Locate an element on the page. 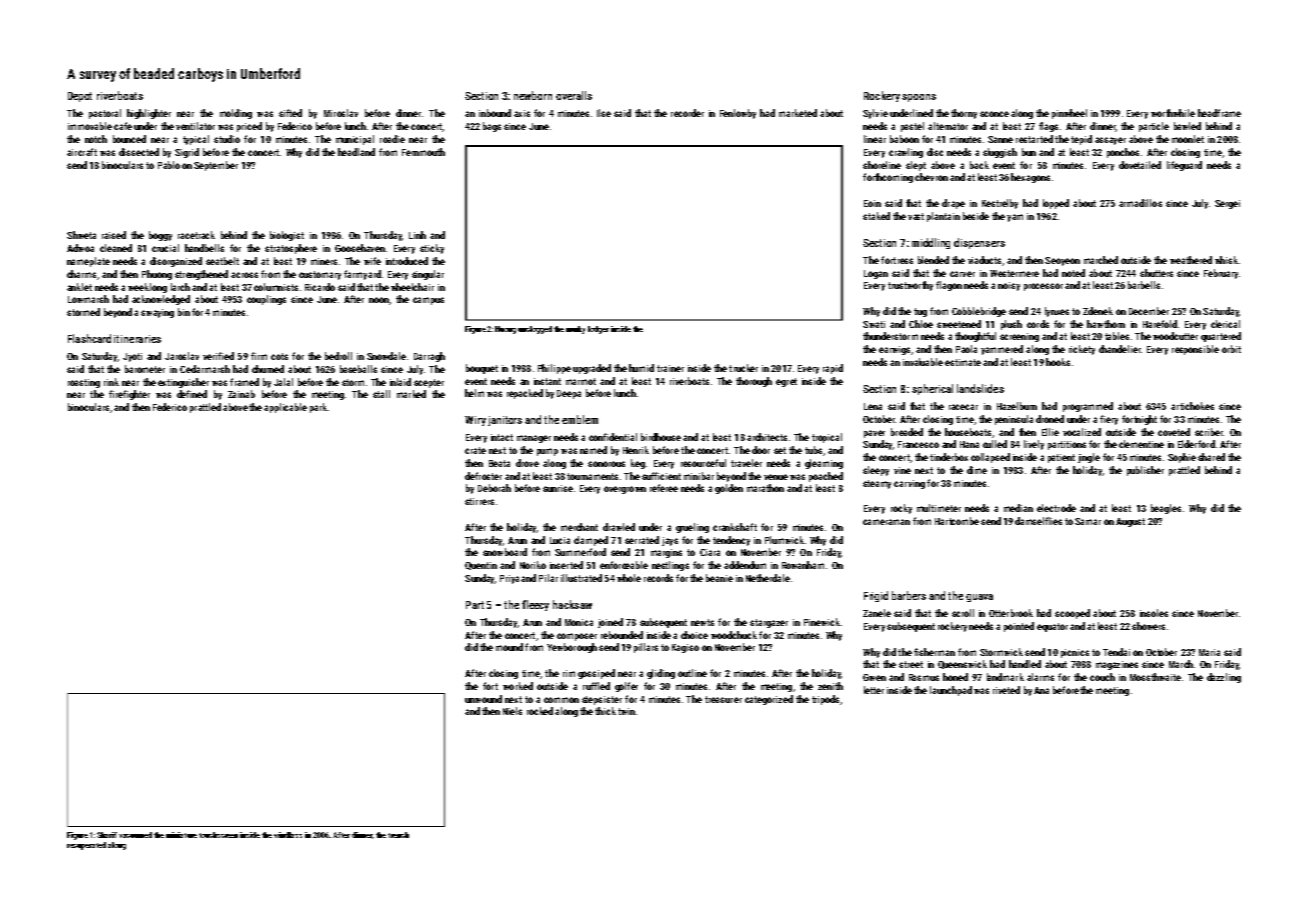  raised is located at coordinates (114, 235).
